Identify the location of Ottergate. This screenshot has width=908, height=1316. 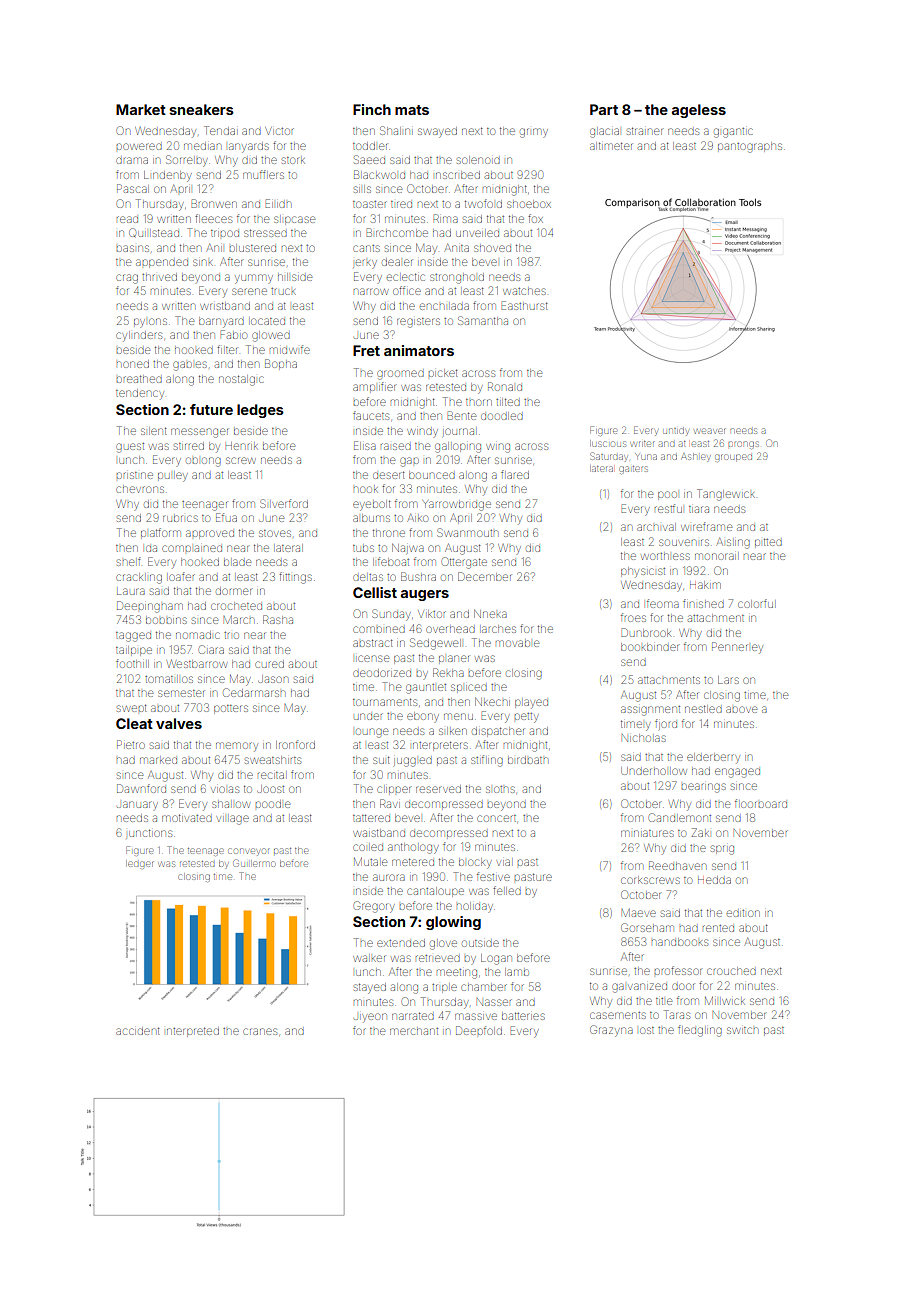
(464, 563).
